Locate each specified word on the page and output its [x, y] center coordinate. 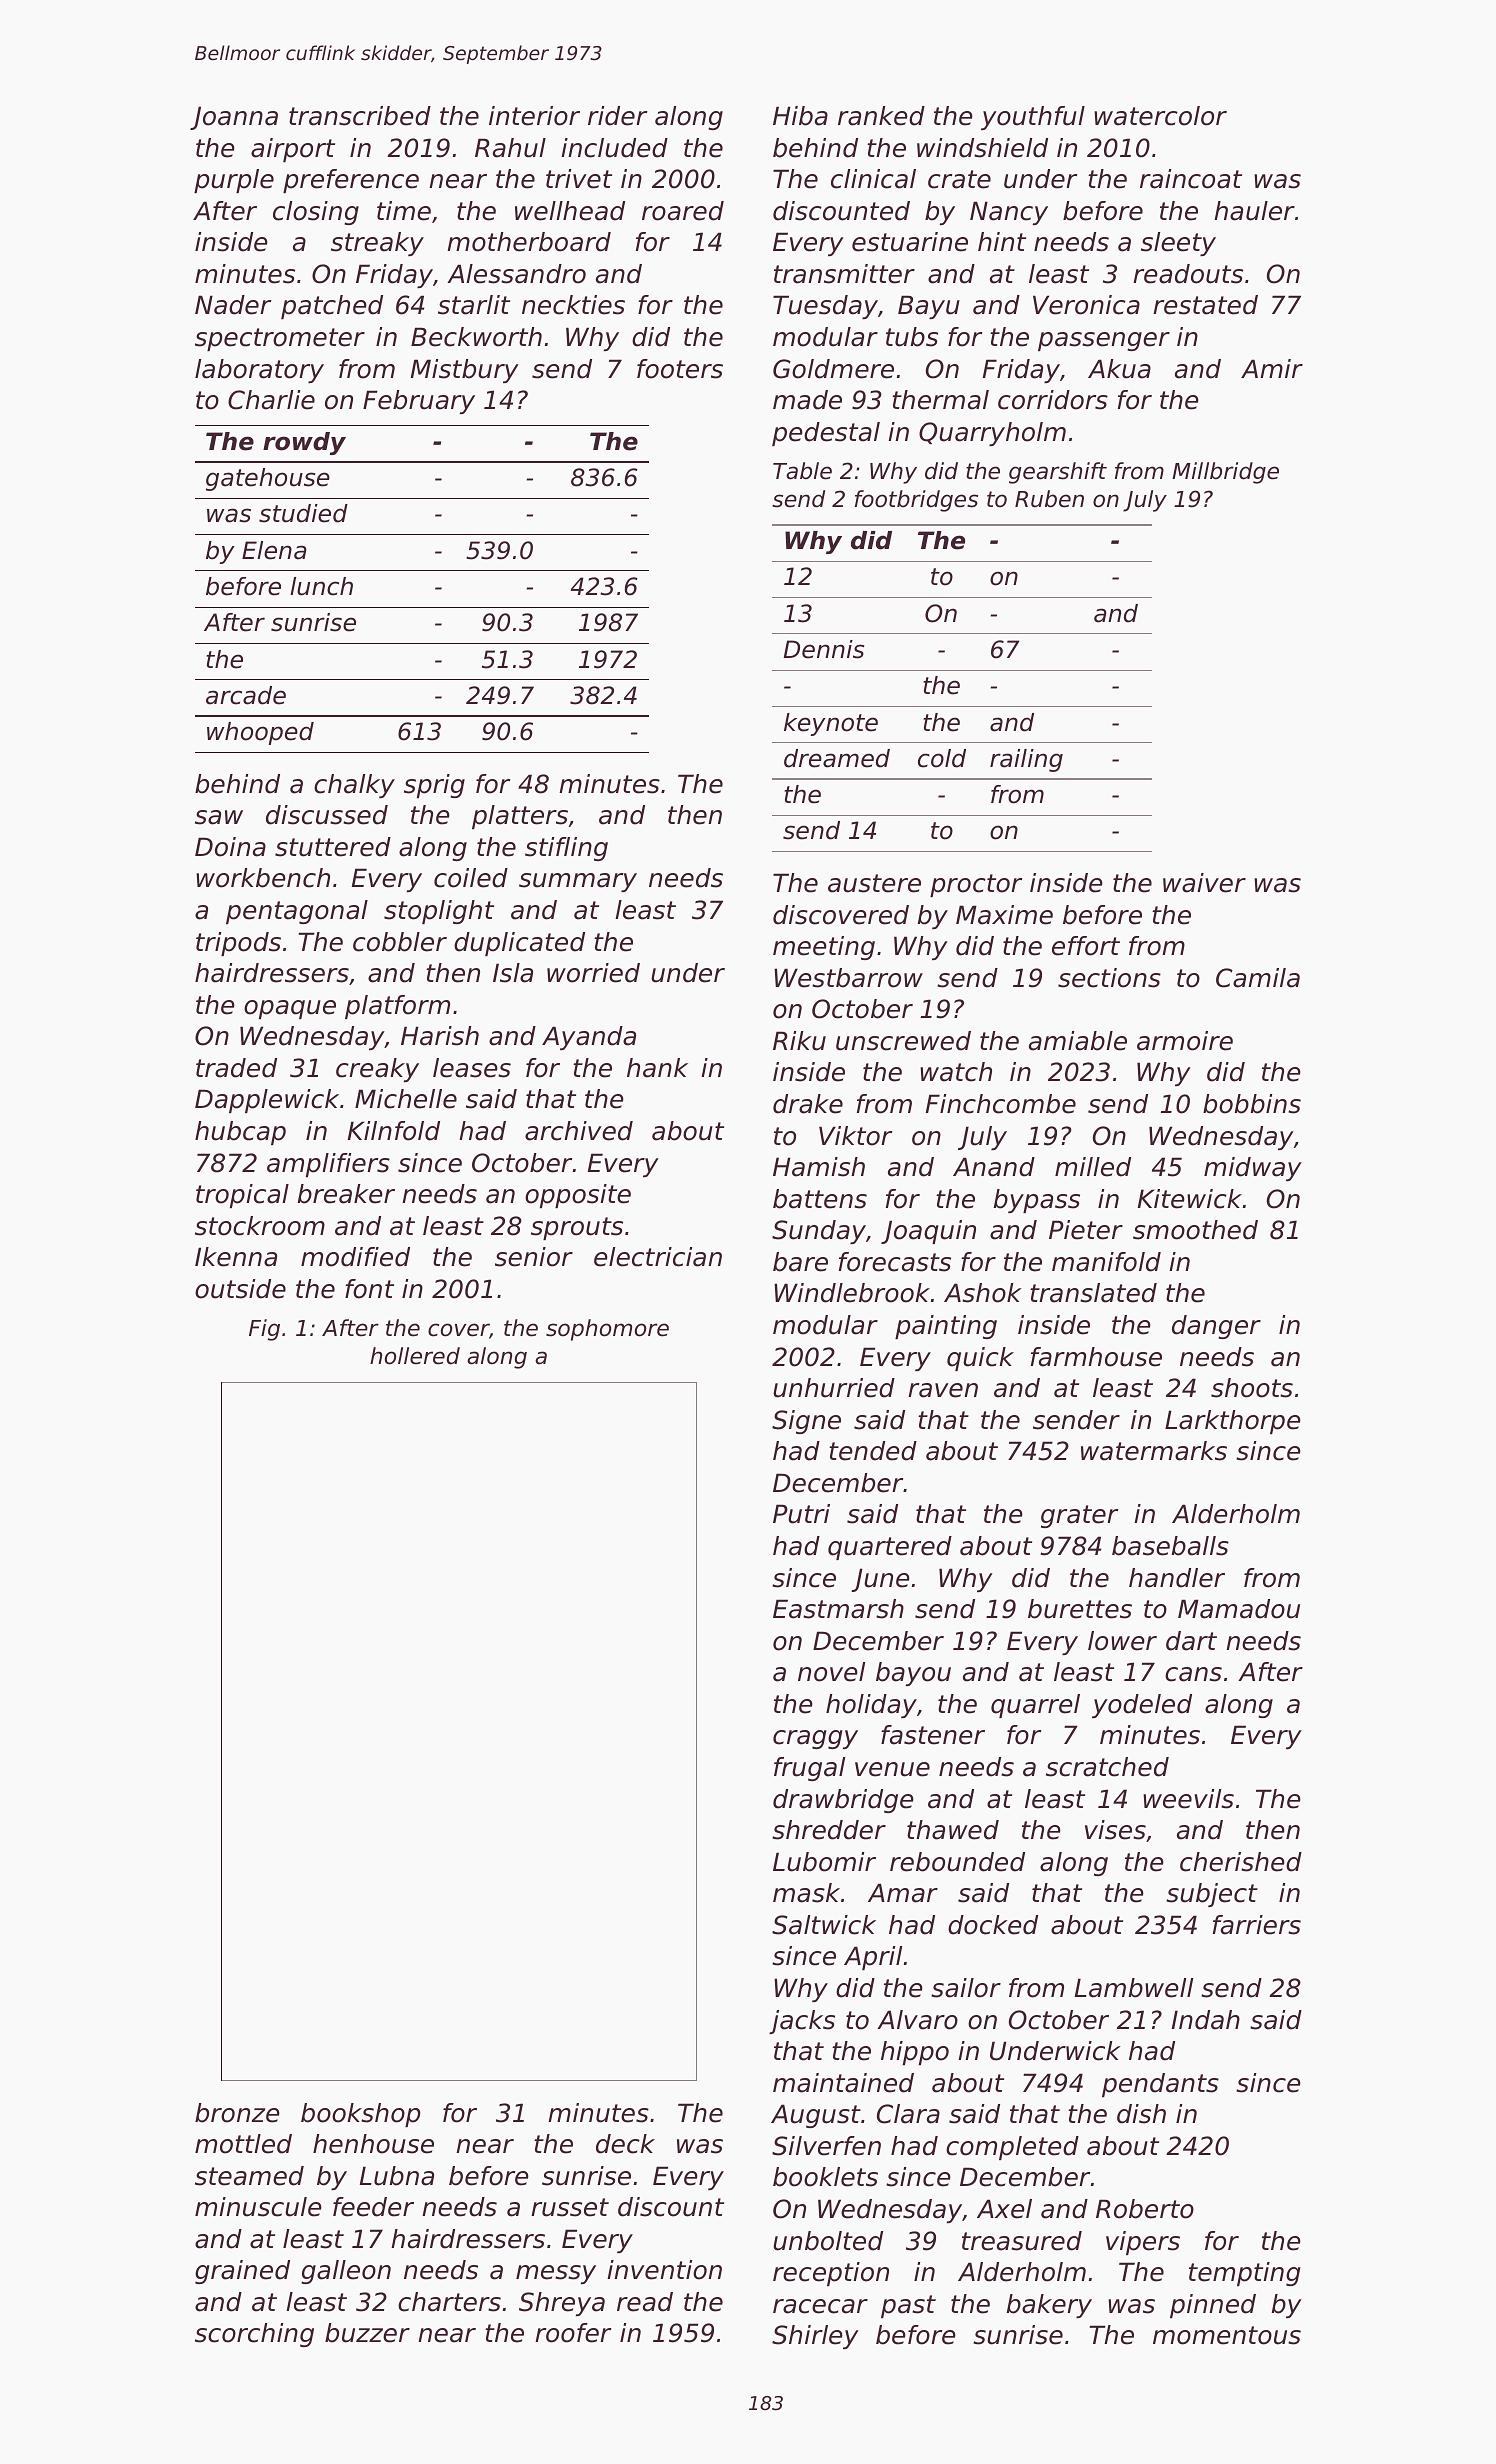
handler [1177, 1578]
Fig [264, 1330]
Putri [801, 1514]
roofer [573, 2333]
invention [664, 2270]
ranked [881, 116]
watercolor [1160, 116]
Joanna [234, 118]
